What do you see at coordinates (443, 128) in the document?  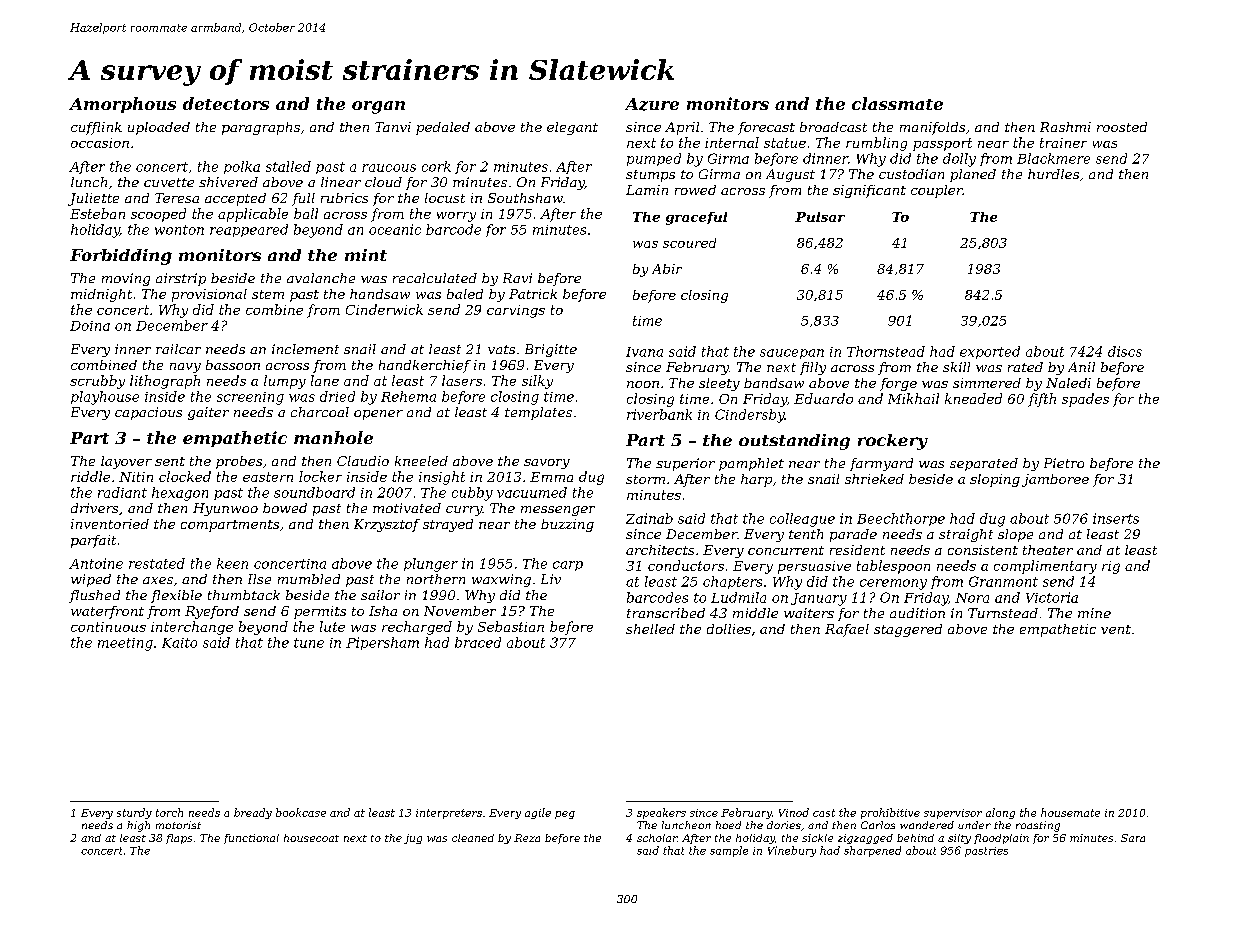 I see `pedaled` at bounding box center [443, 128].
